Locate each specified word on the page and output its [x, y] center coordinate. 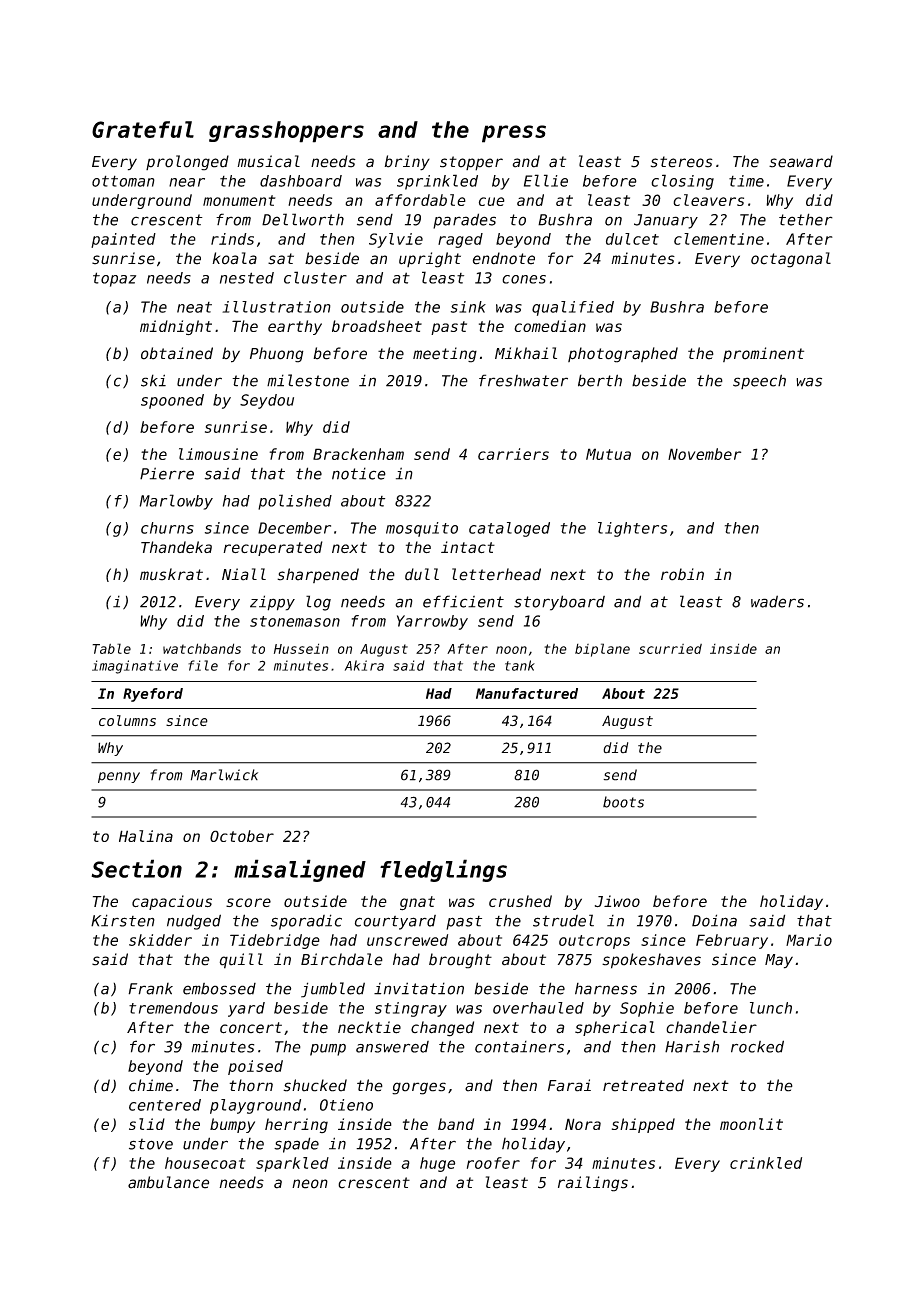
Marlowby [176, 502]
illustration [276, 307]
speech [759, 381]
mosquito [422, 529]
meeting [445, 355]
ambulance [168, 1182]
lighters [632, 529]
